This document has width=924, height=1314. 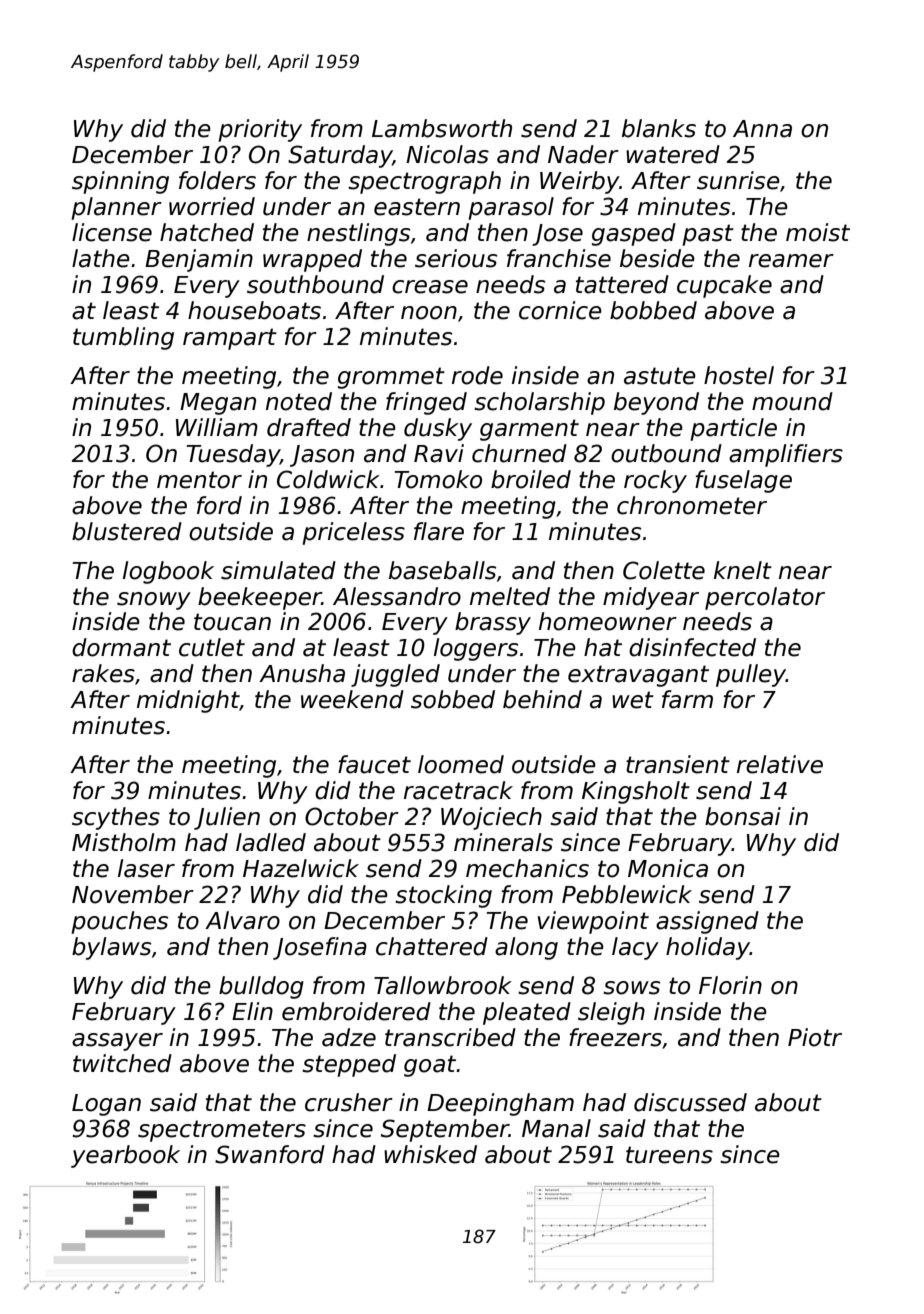 I want to click on melted, so click(x=510, y=596).
